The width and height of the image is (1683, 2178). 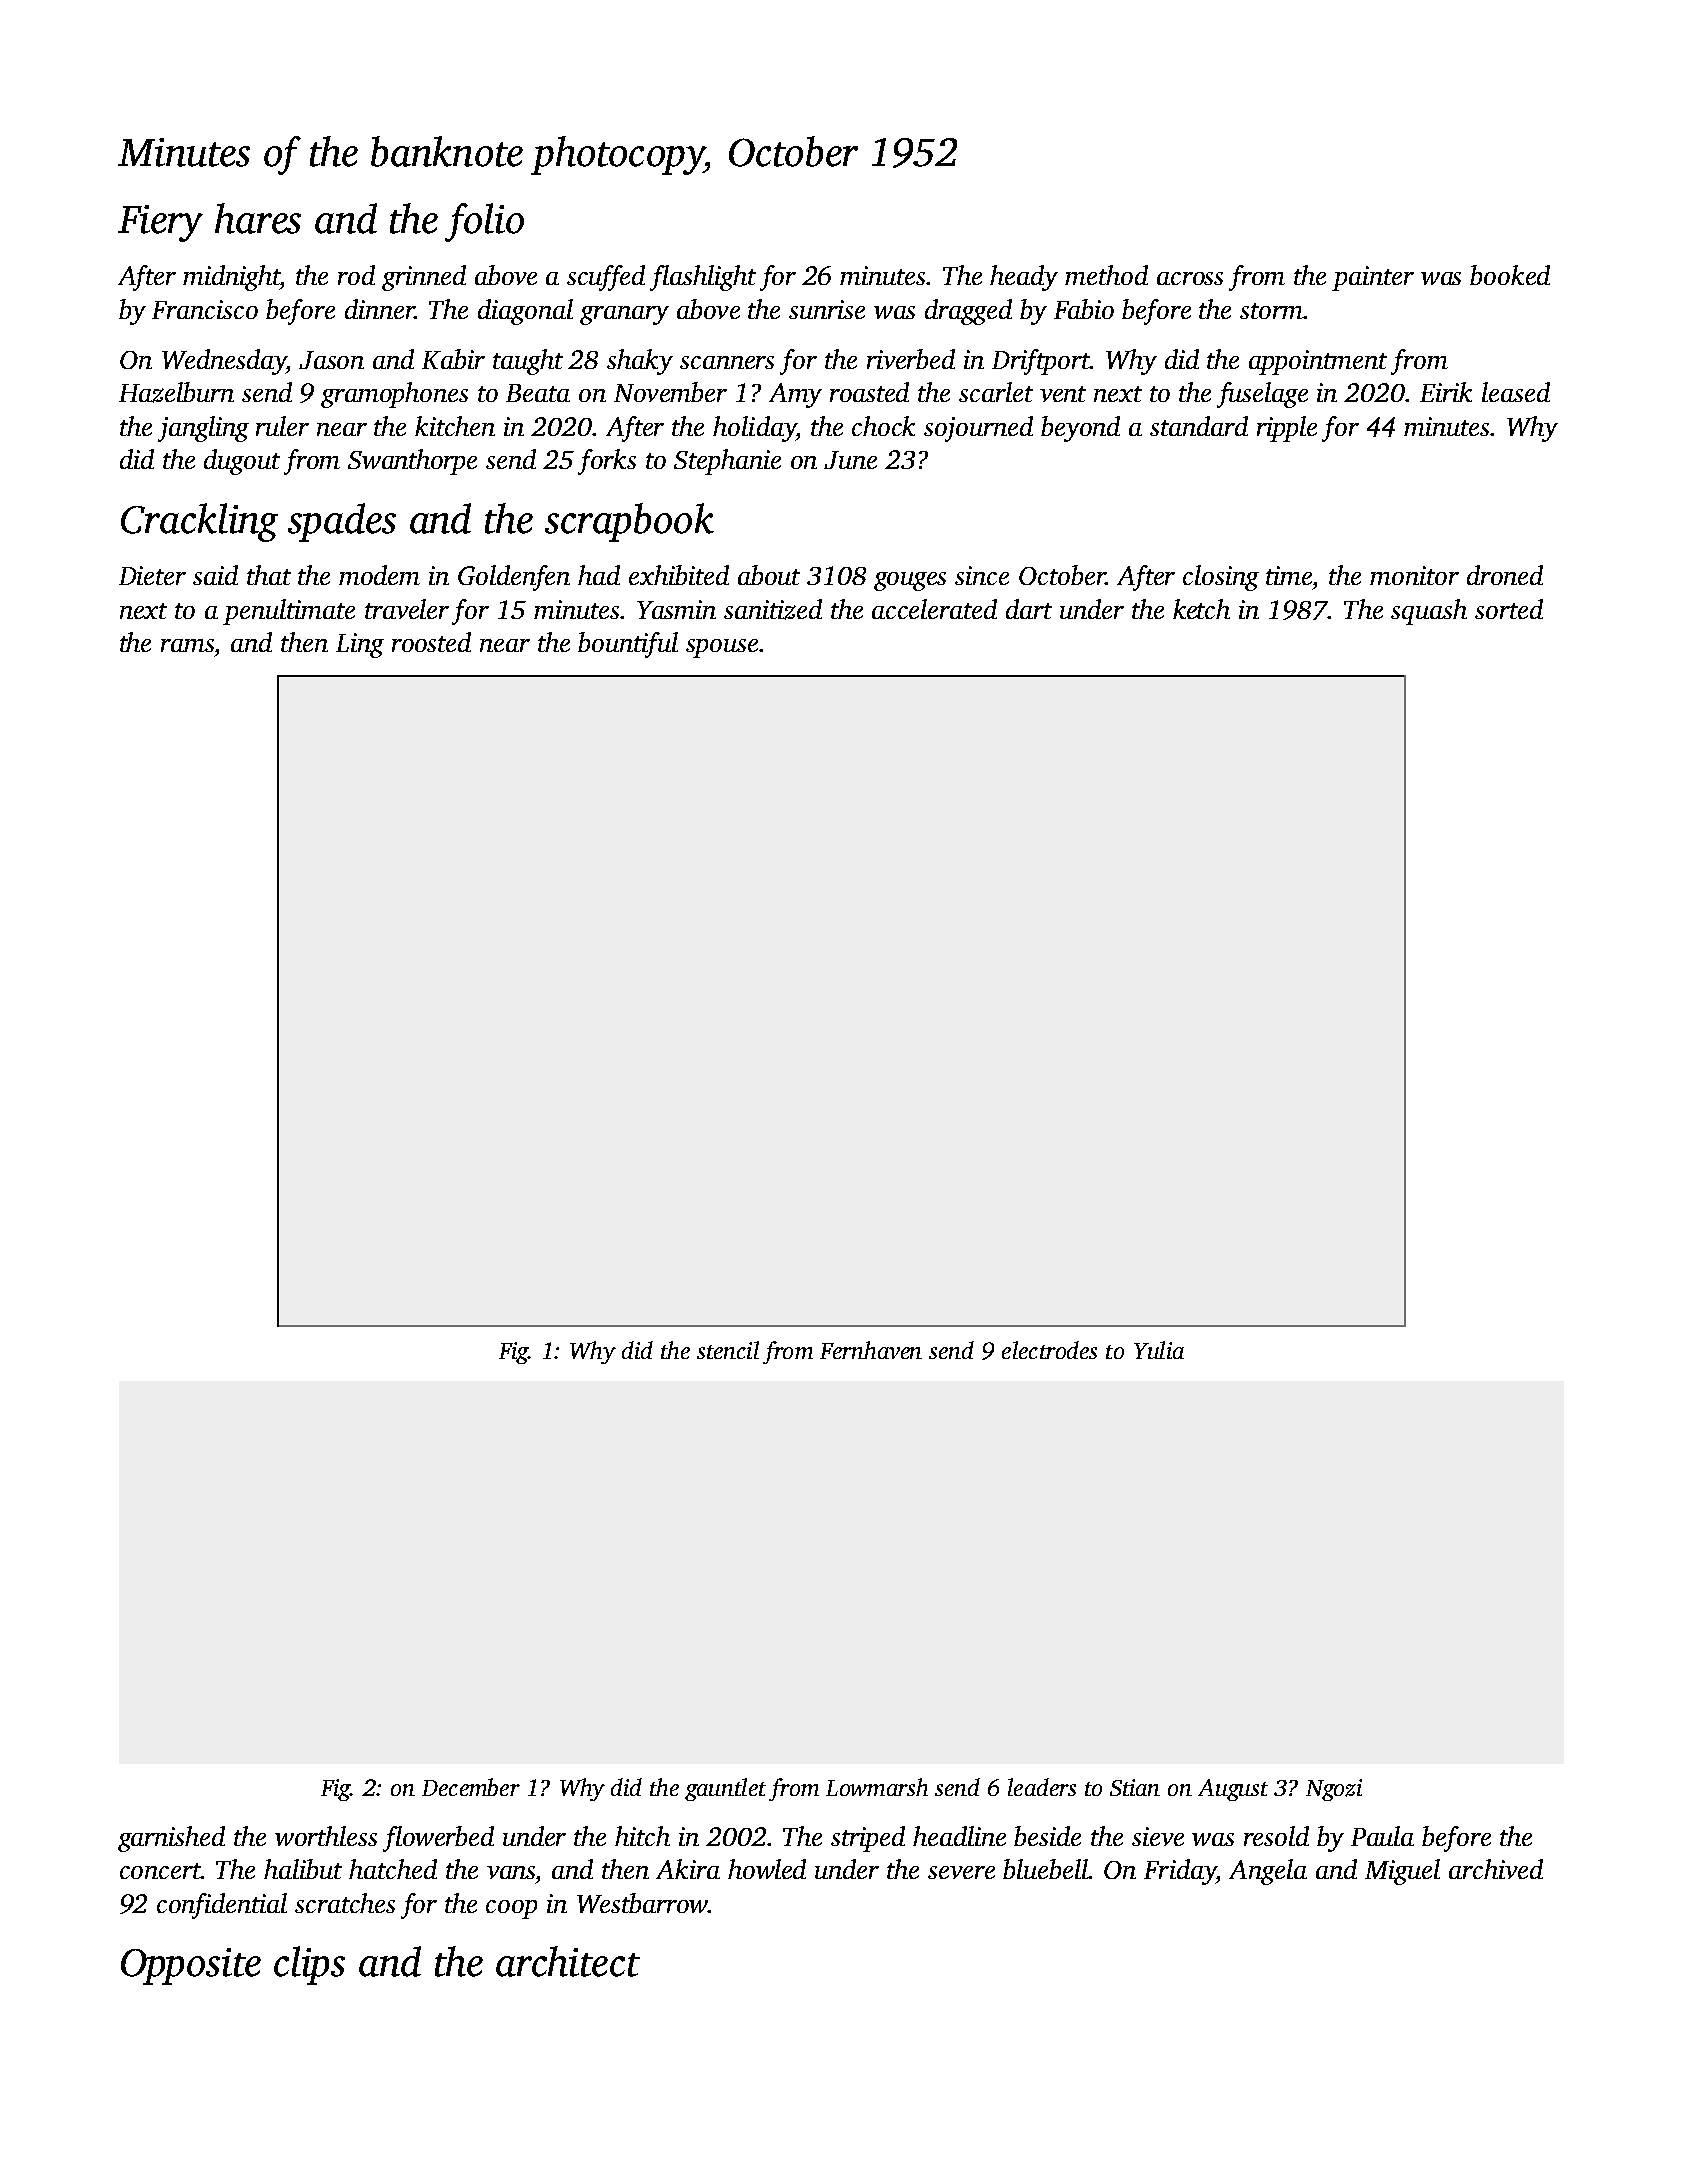 I want to click on beside, so click(x=1047, y=1836).
